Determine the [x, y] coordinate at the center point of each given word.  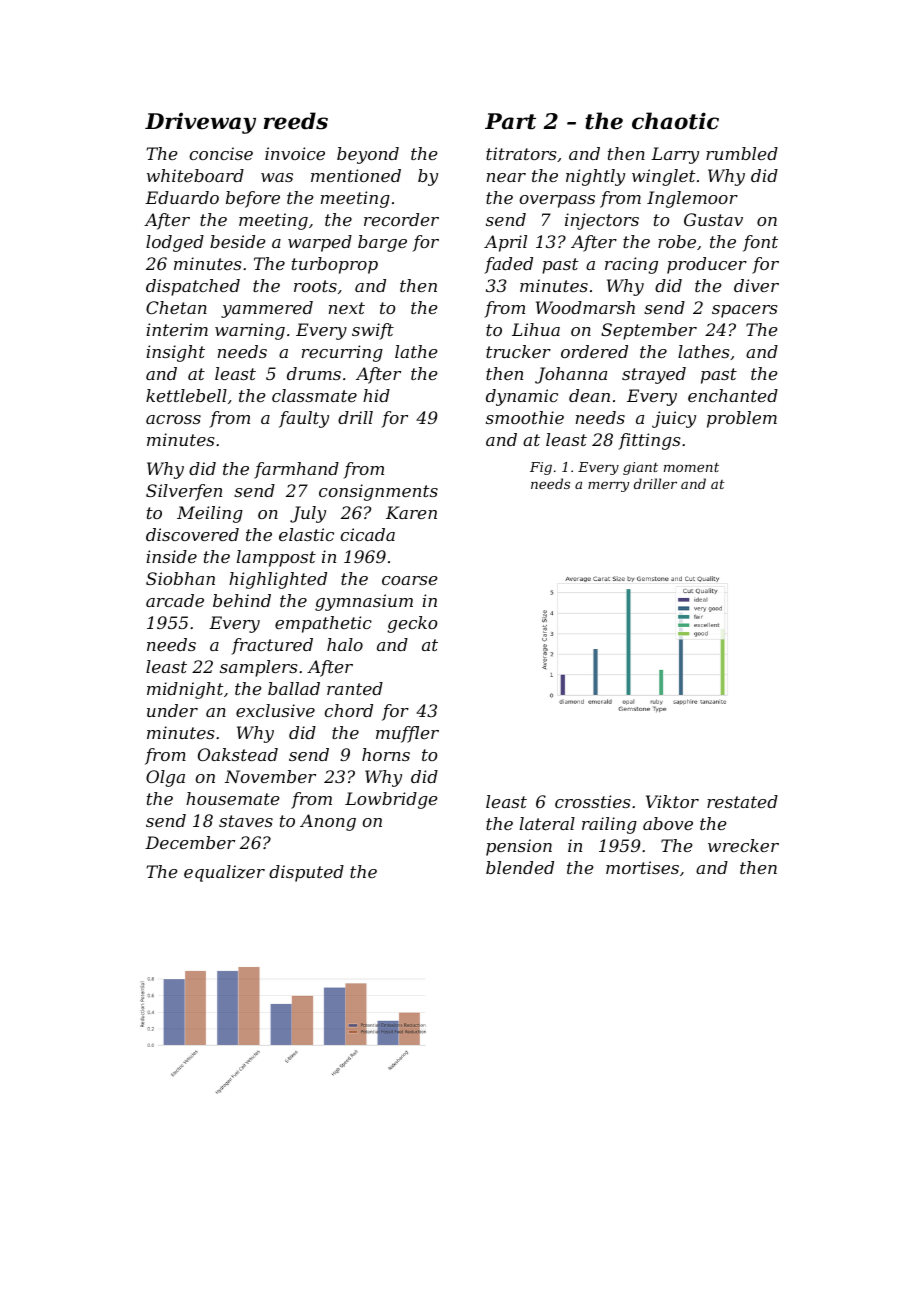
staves [246, 821]
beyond [368, 155]
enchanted [733, 395]
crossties [593, 801]
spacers [745, 311]
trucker [518, 351]
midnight [185, 690]
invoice [295, 153]
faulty [304, 419]
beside [238, 241]
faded [508, 265]
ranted [355, 688]
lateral [547, 823]
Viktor [672, 801]
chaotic [675, 121]
